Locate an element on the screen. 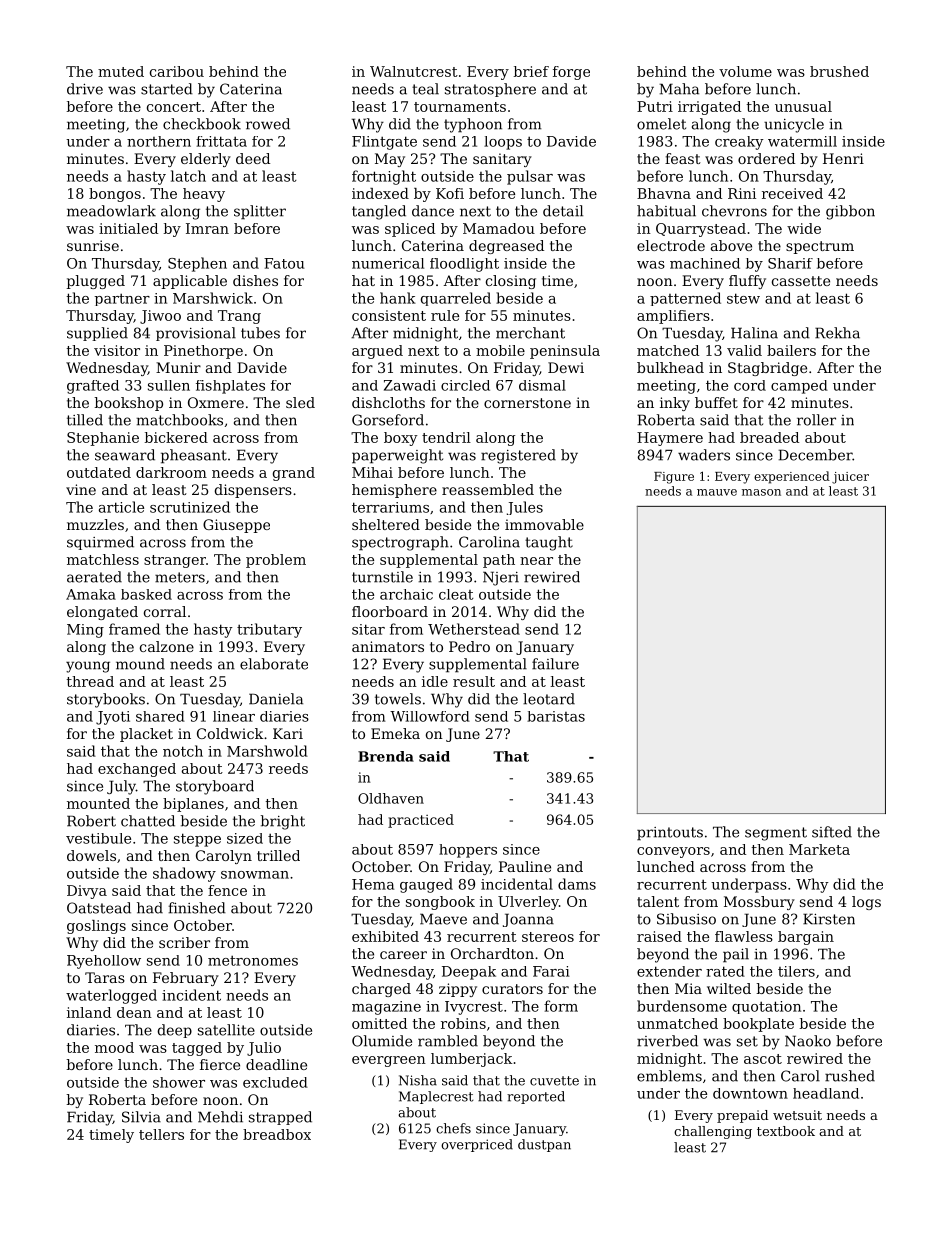 This screenshot has height=1233, width=952. juicer is located at coordinates (850, 478).
